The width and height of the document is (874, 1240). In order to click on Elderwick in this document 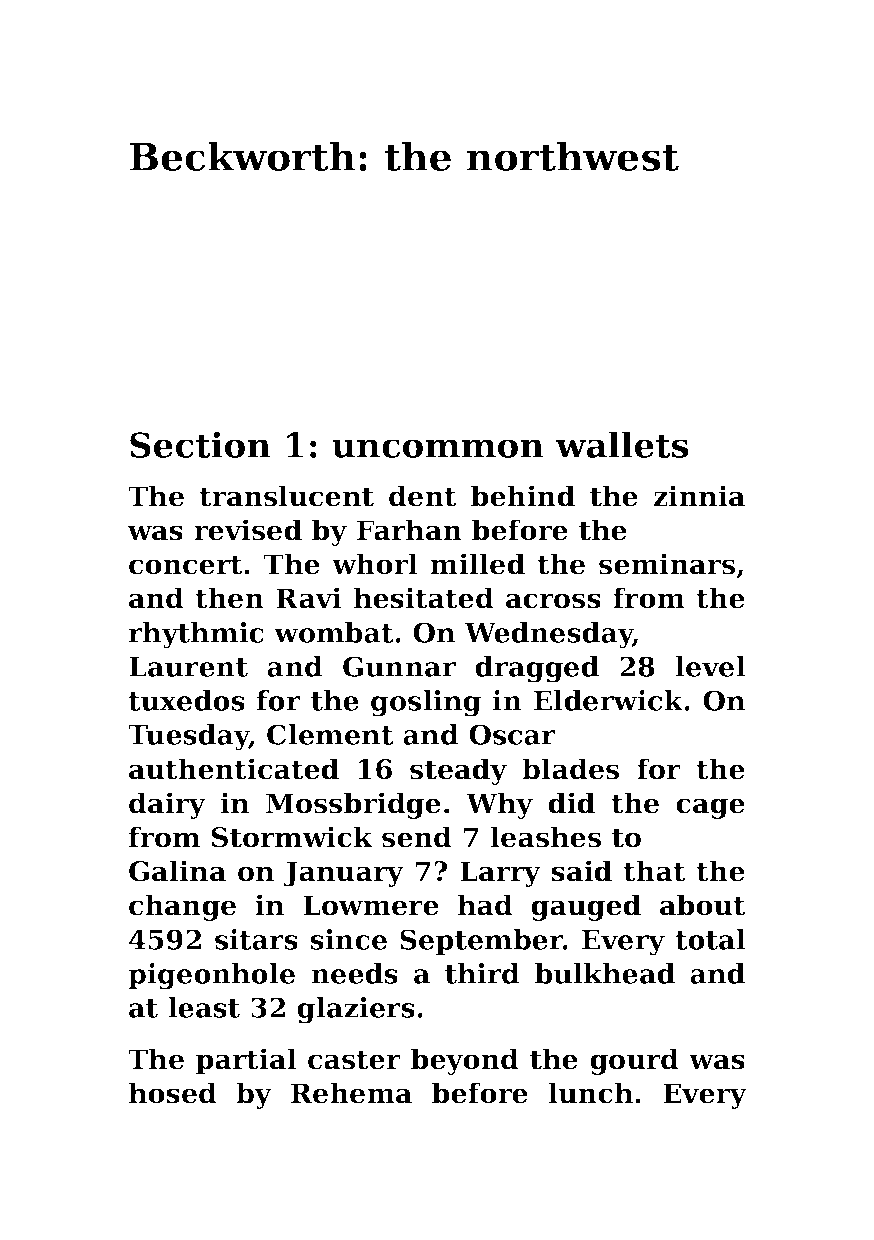, I will do `click(608, 700)`.
